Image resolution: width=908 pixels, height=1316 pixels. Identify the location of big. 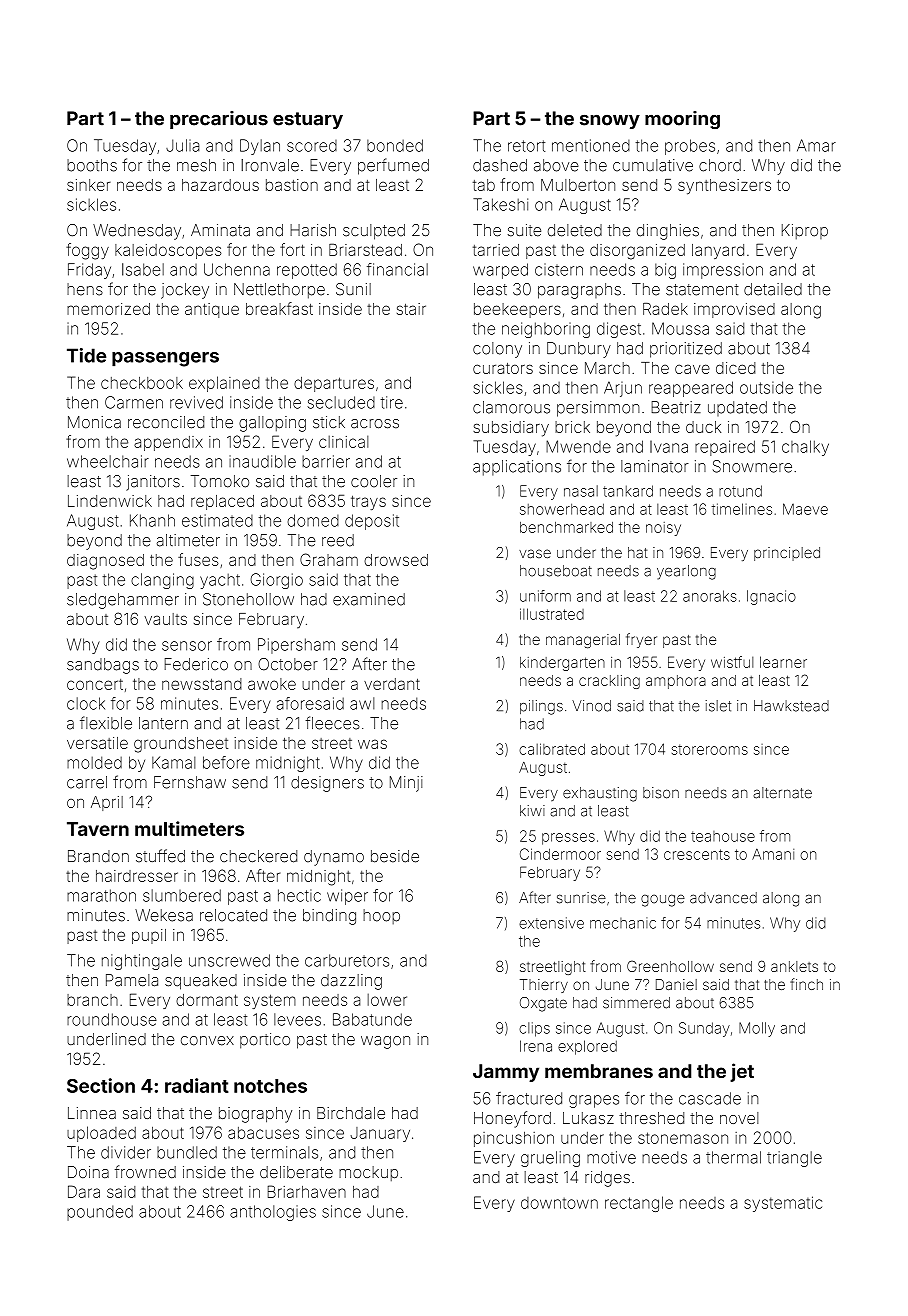
(665, 271).
